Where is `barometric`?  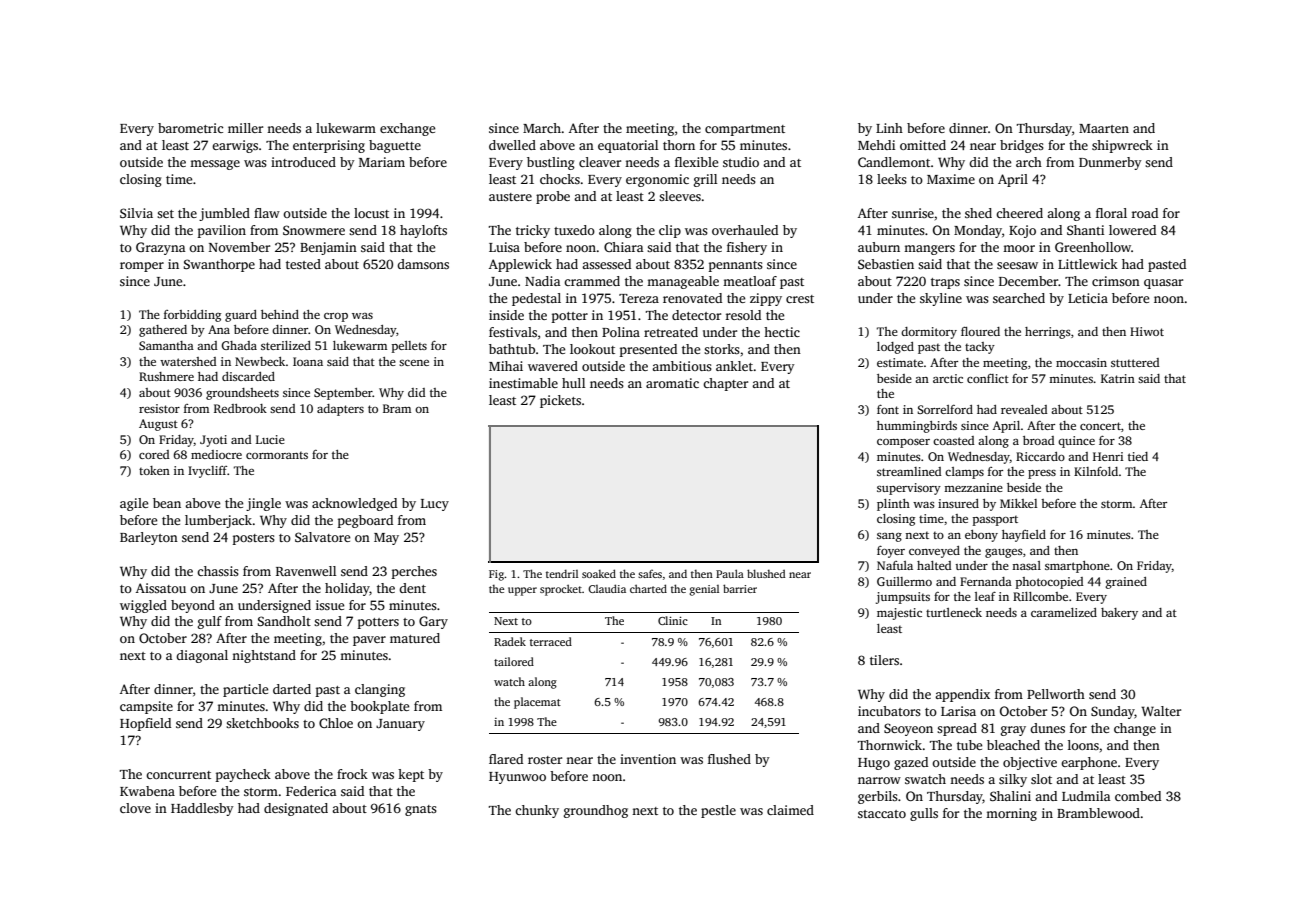 barometric is located at coordinates (190, 128).
